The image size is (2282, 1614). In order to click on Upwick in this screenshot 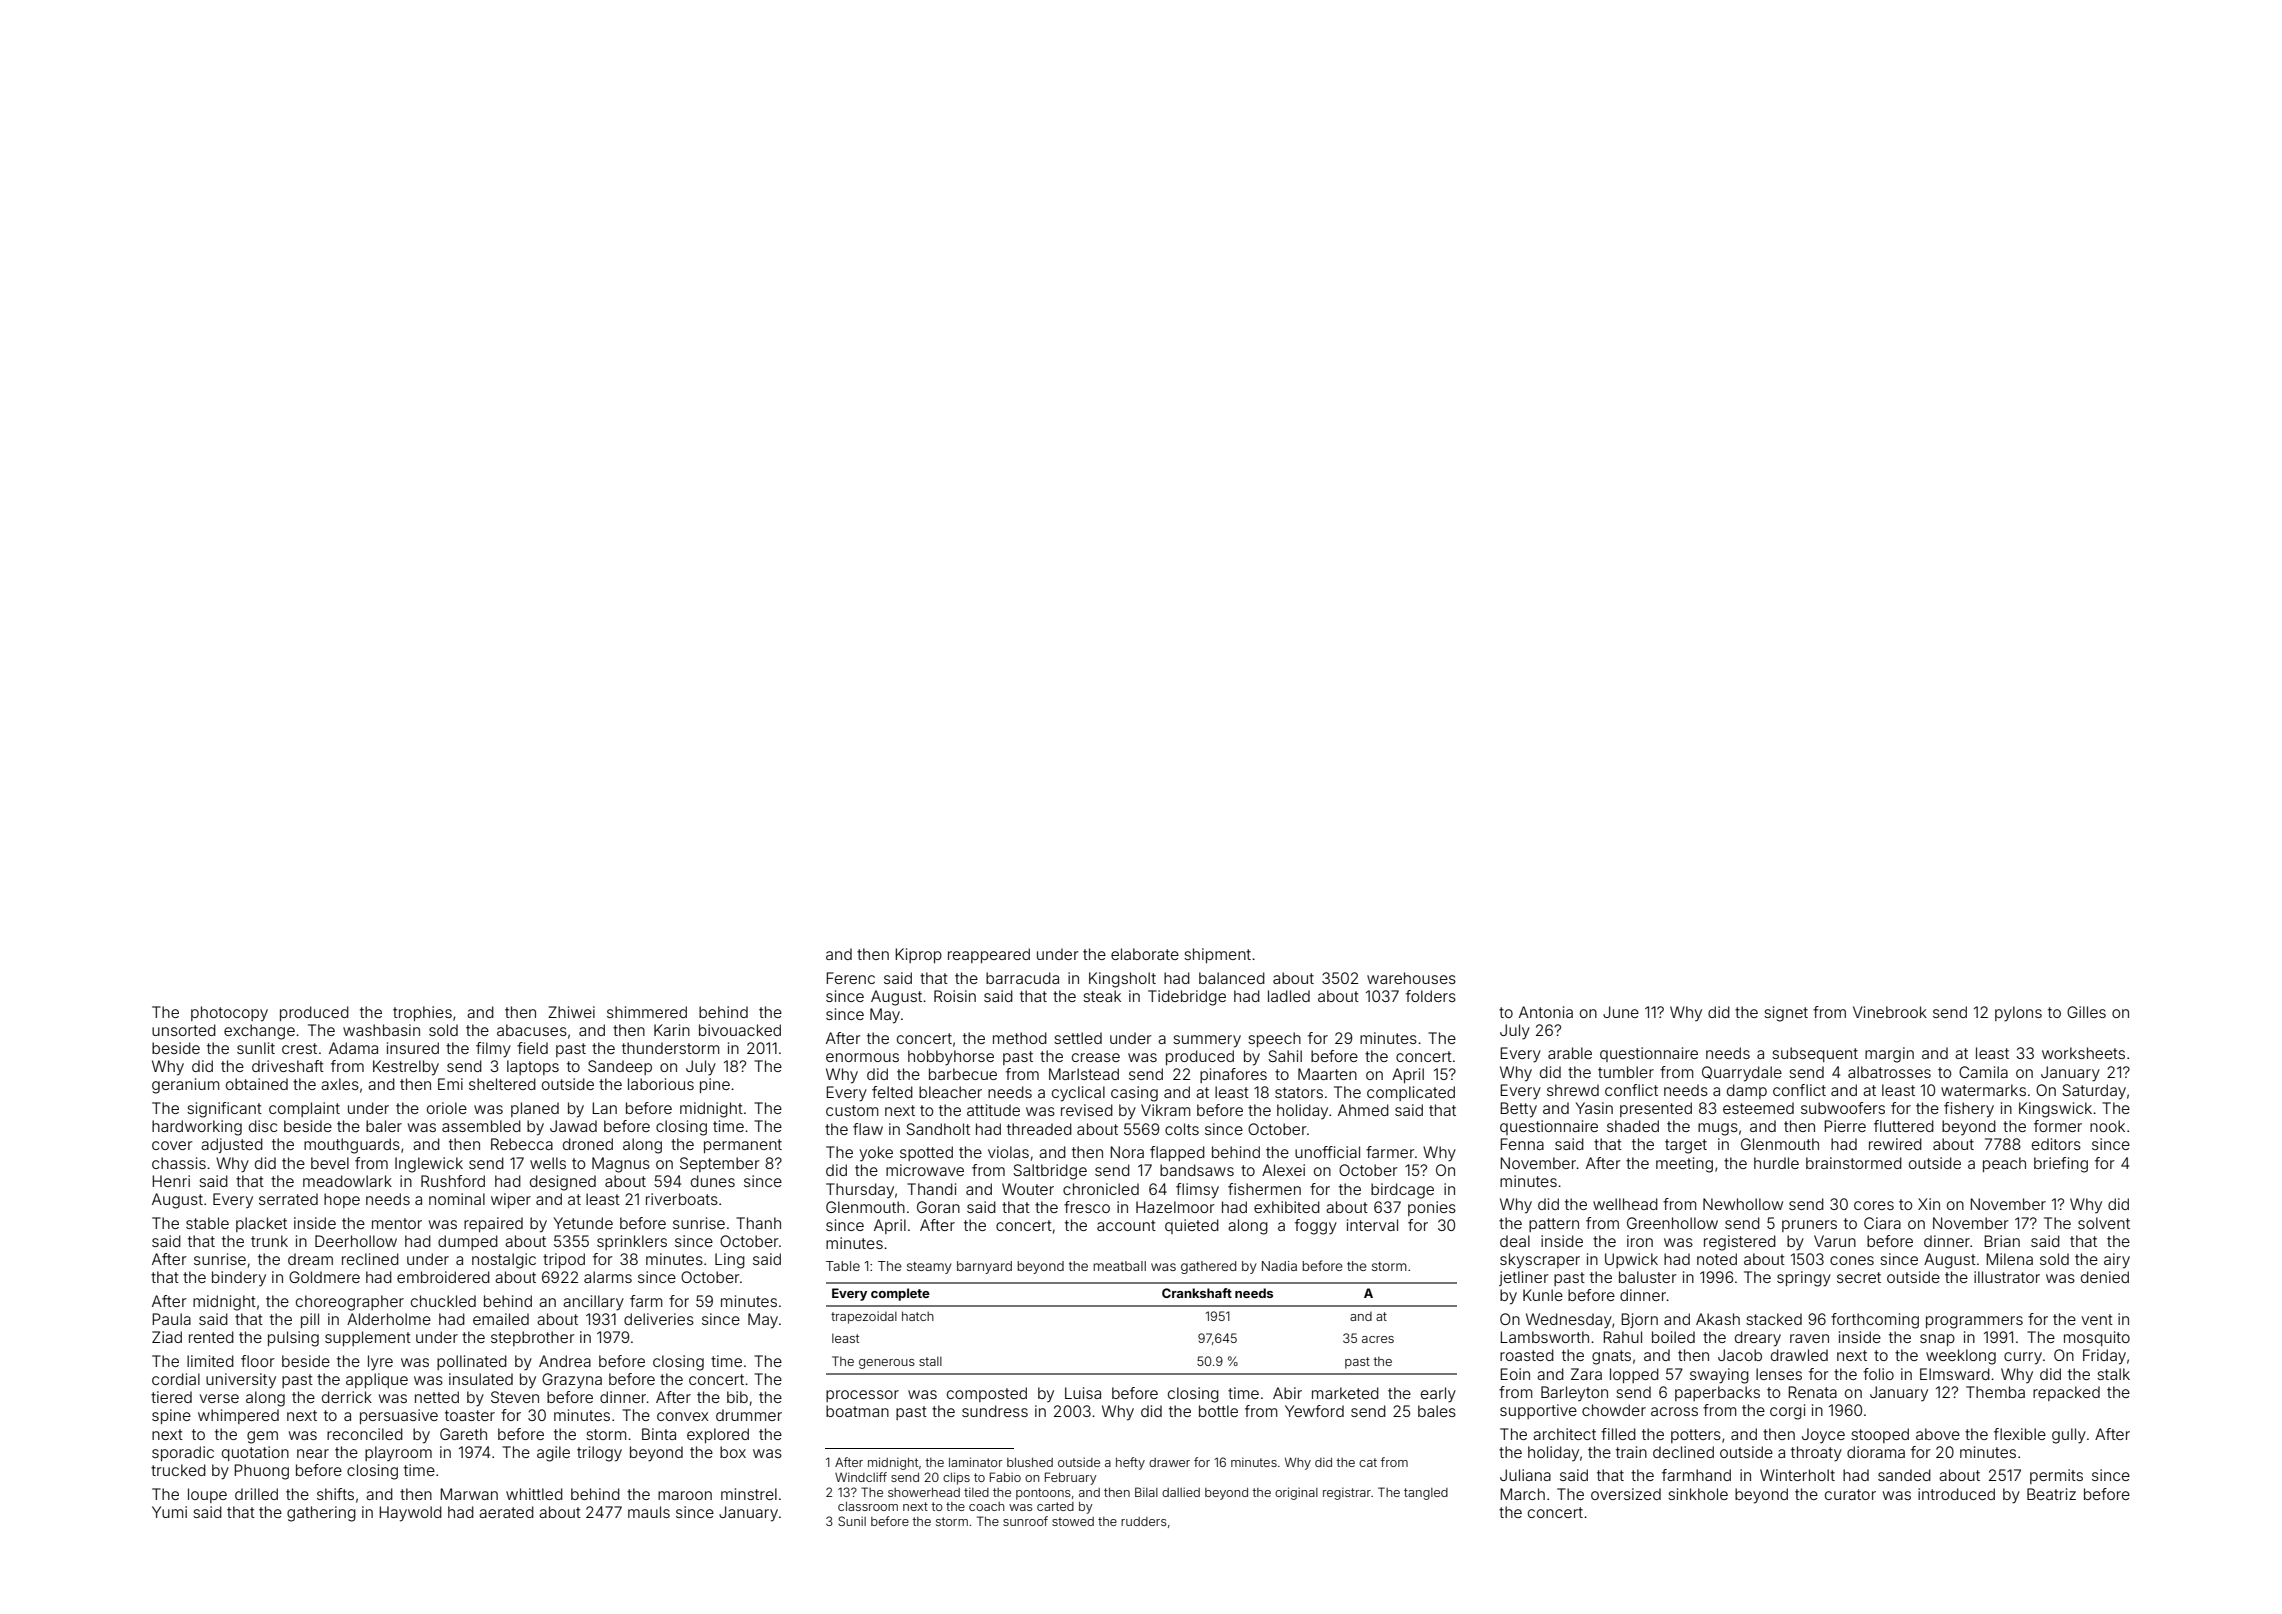, I will do `click(1631, 1260)`.
